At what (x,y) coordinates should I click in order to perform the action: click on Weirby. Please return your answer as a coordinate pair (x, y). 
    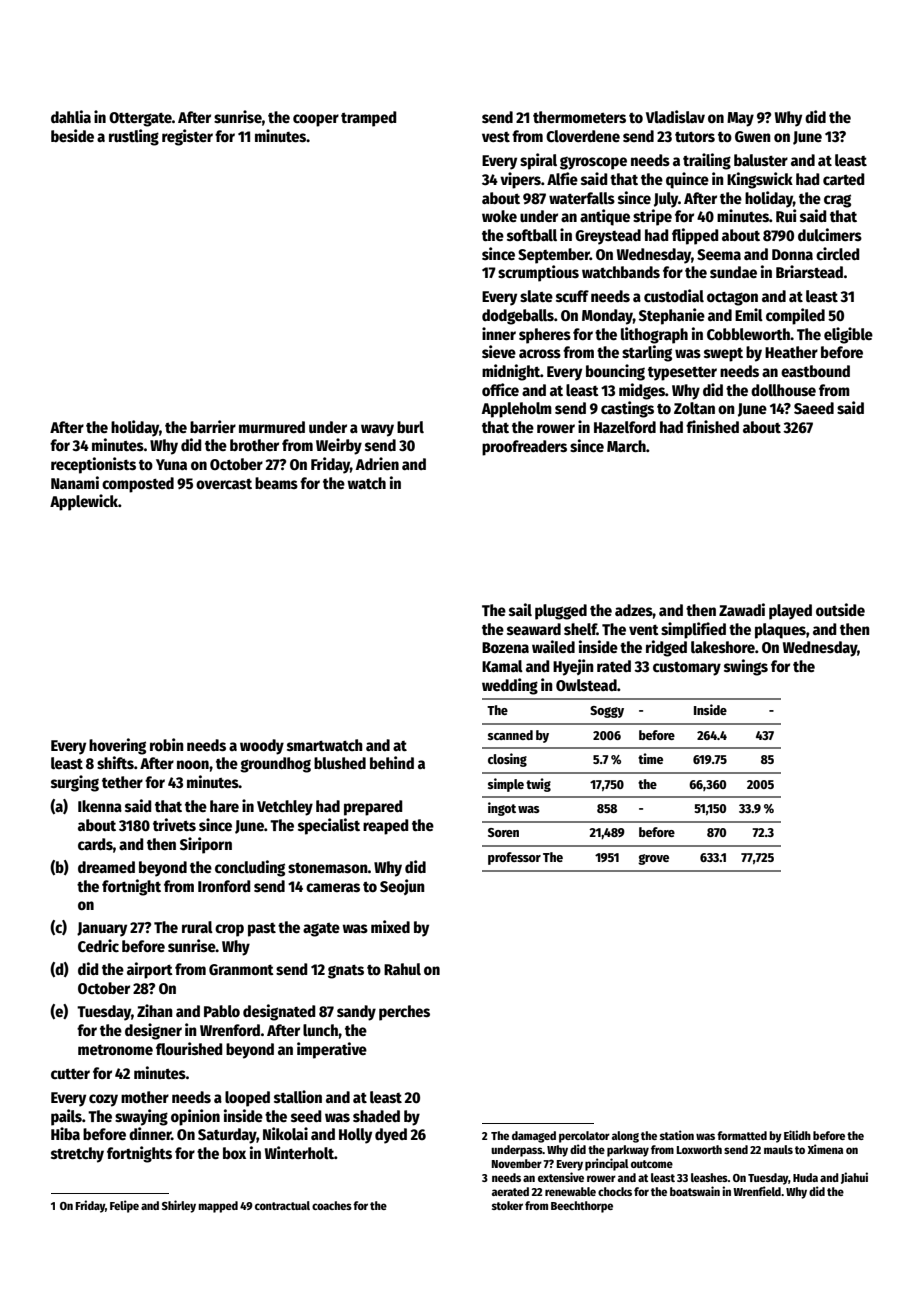
    Looking at the image, I should click on (339, 446).
